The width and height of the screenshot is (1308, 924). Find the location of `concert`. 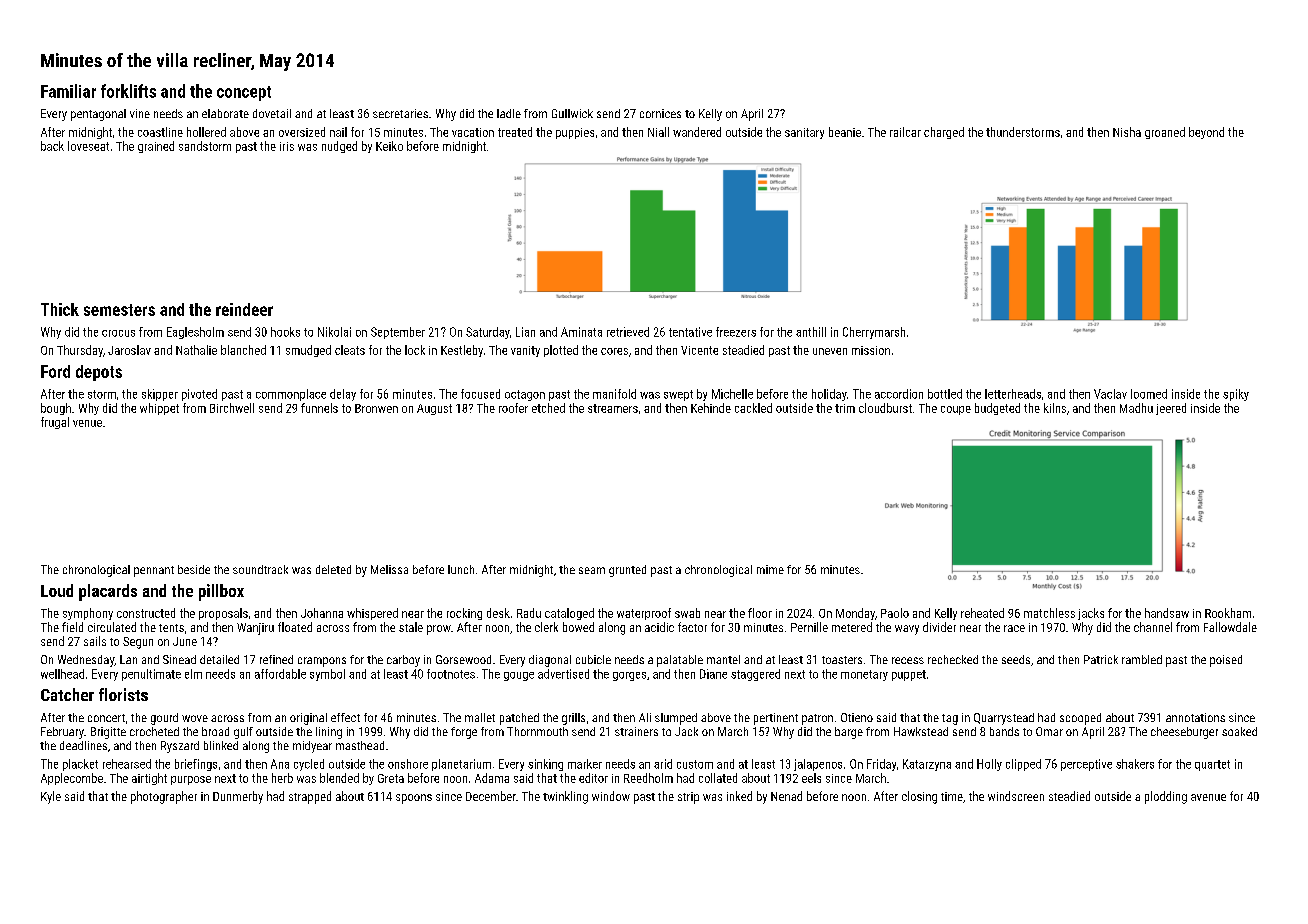

concert is located at coordinates (106, 718).
